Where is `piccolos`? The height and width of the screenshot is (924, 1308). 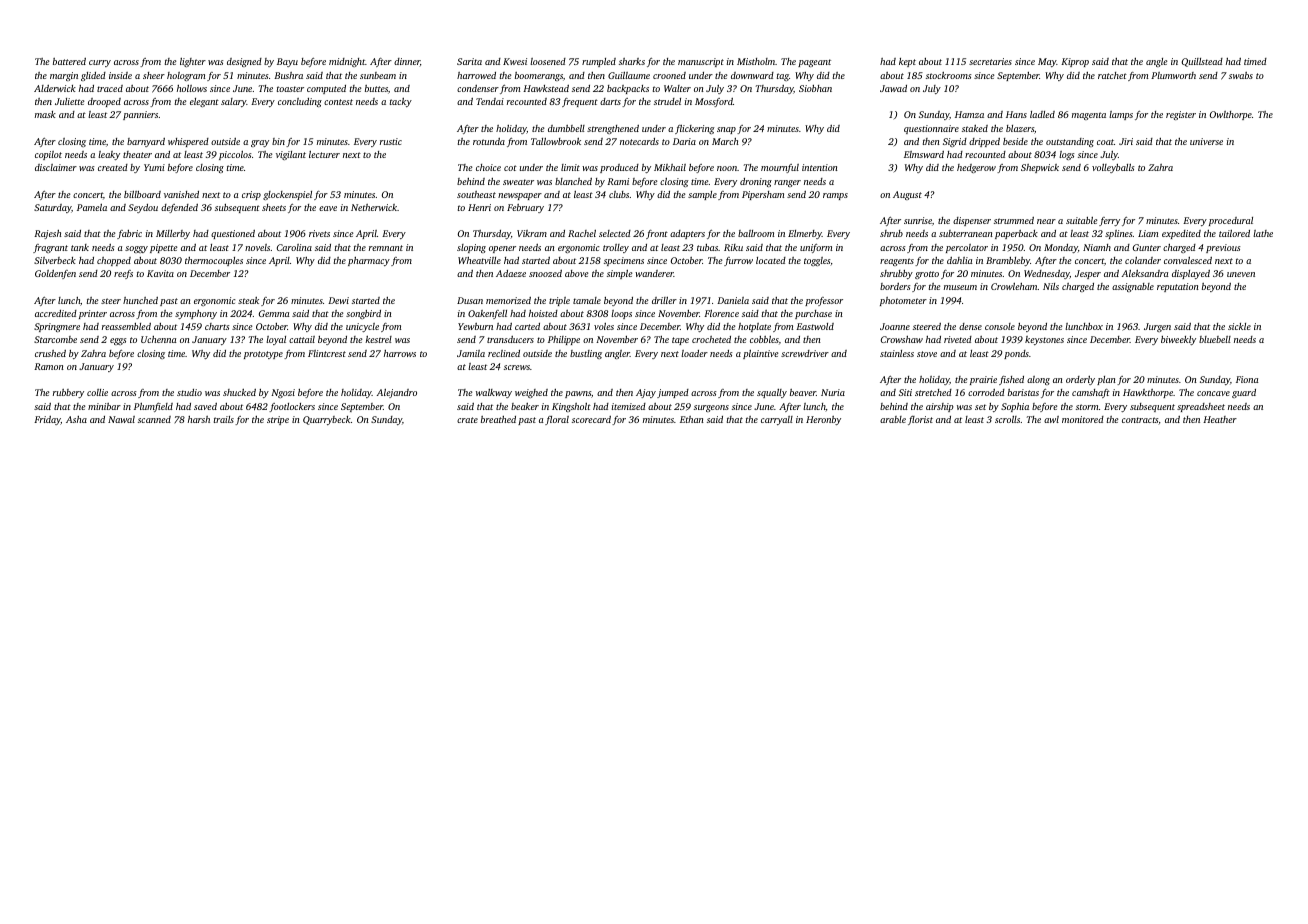 piccolos is located at coordinates (235, 155).
